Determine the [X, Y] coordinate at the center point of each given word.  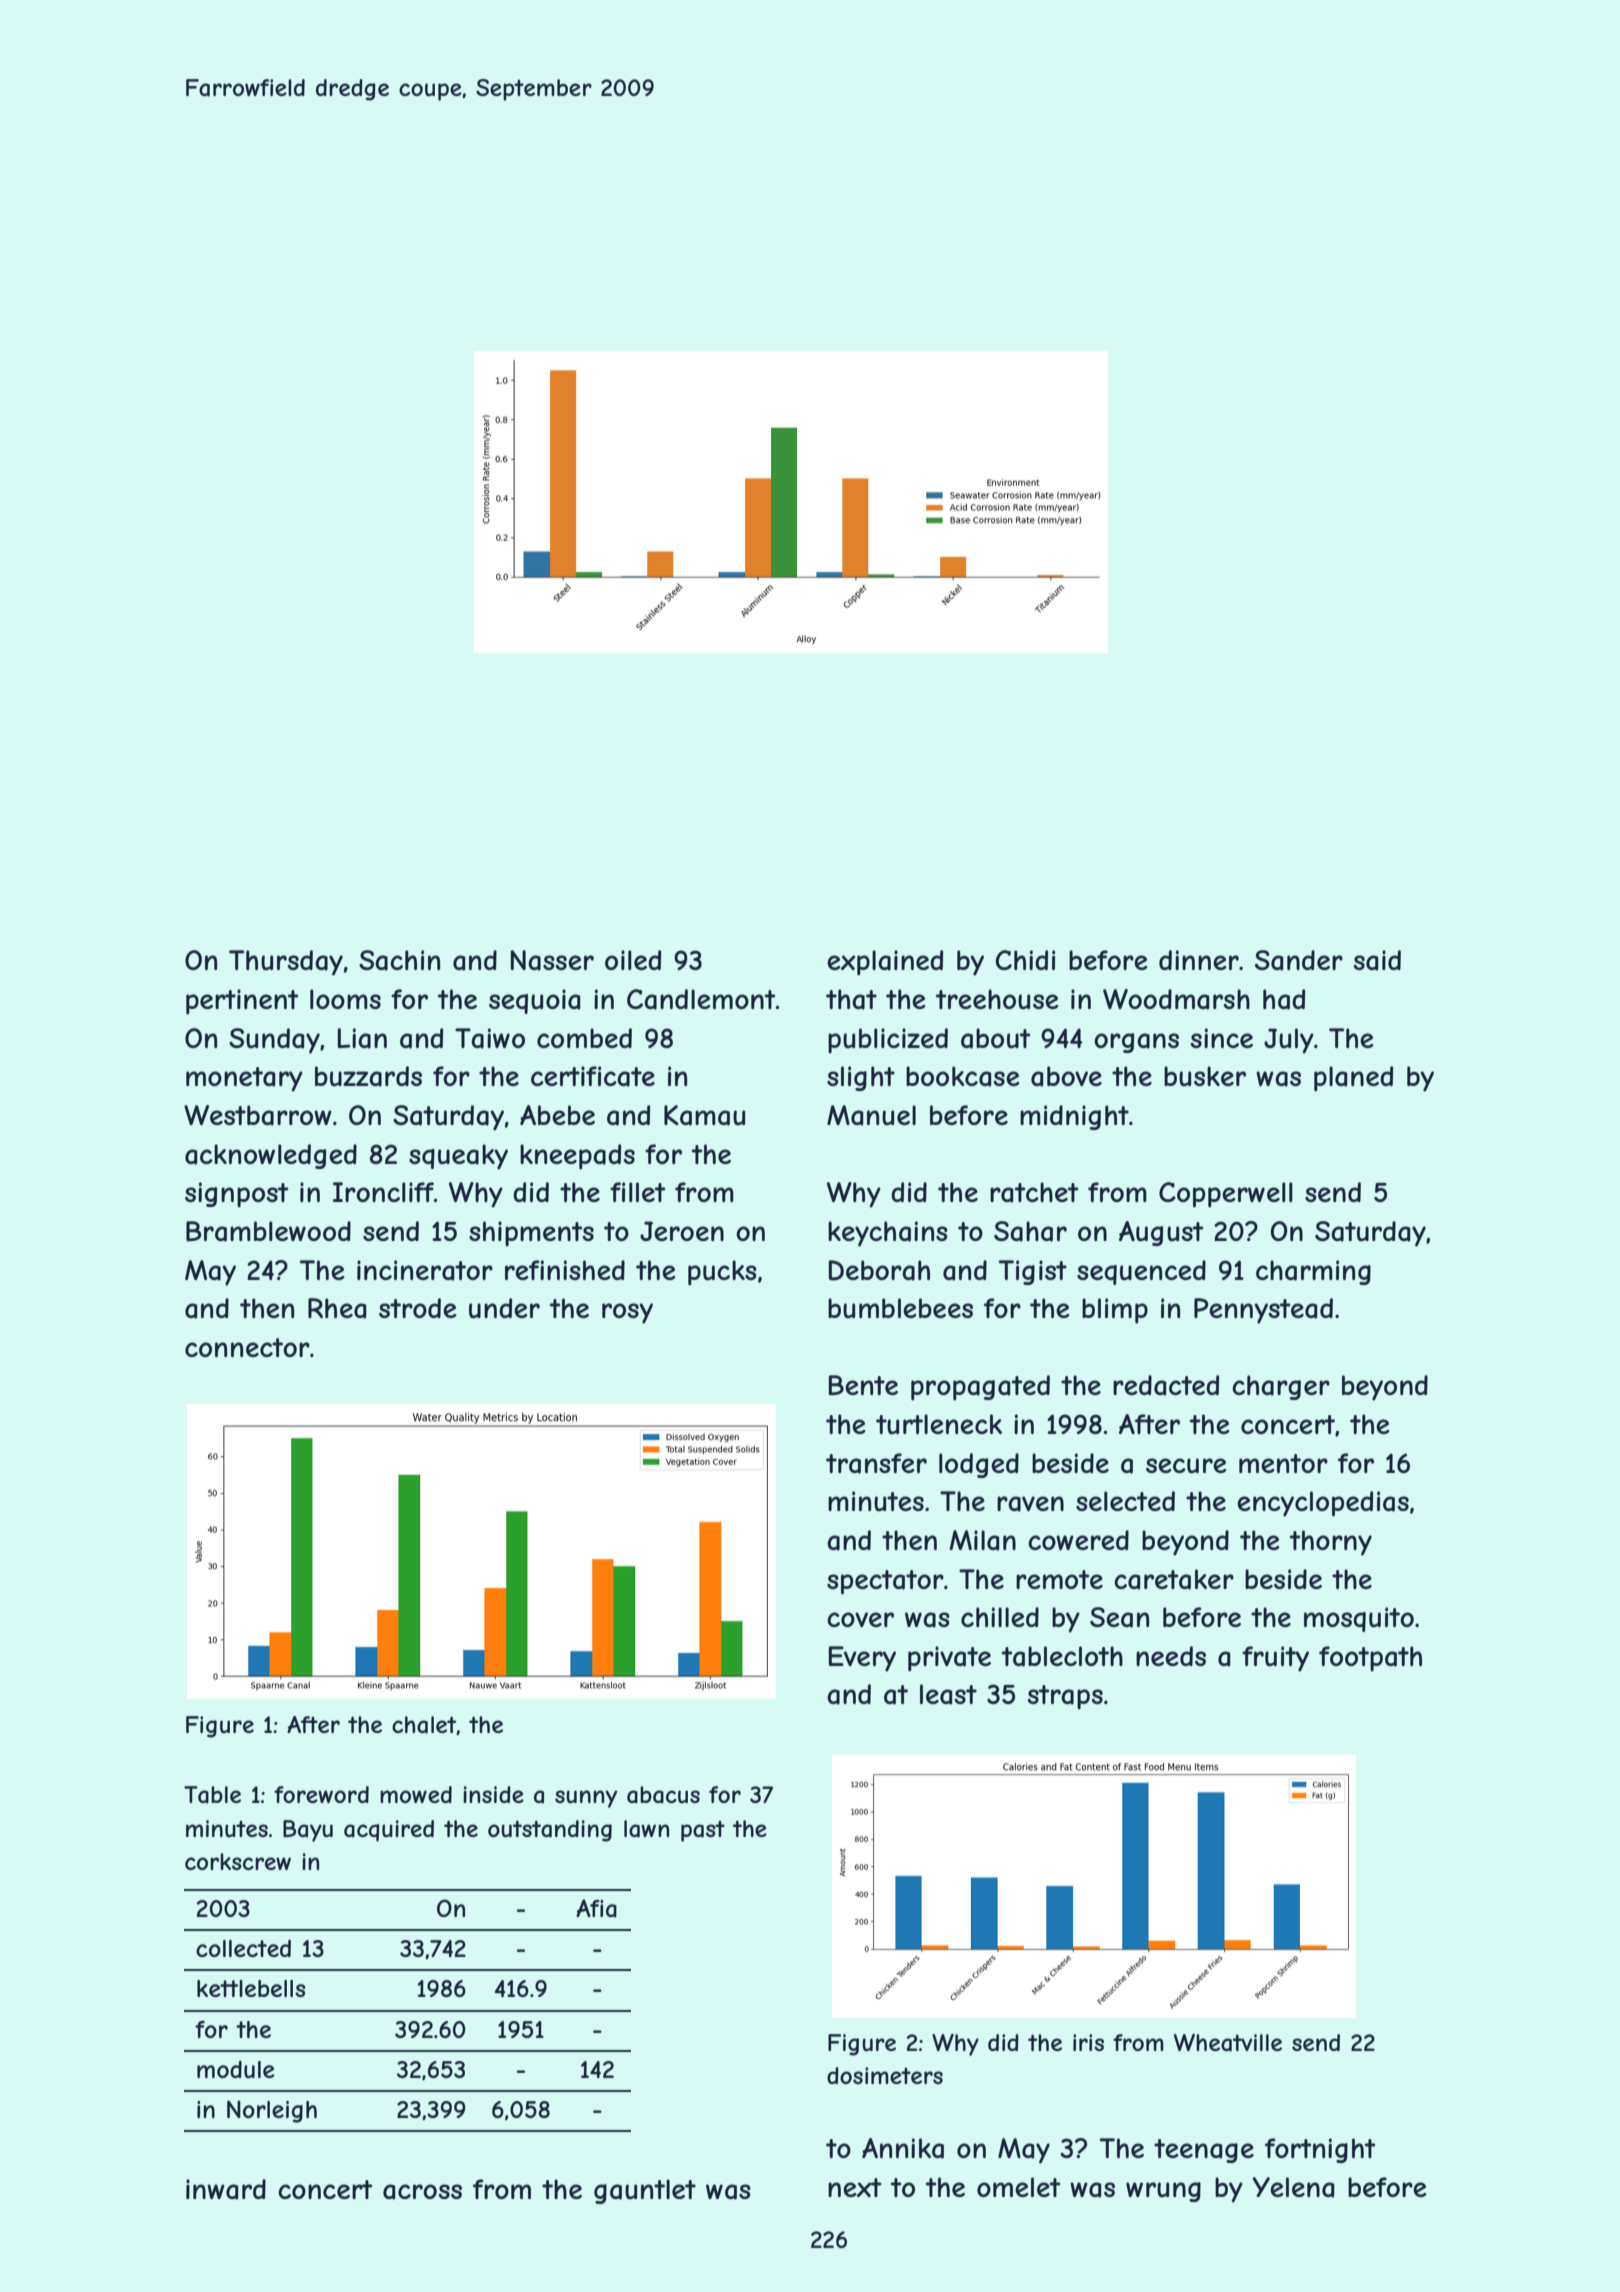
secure [1186, 1466]
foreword [321, 1794]
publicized [888, 1041]
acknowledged [271, 1156]
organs [1136, 1043]
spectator [885, 1582]
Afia [596, 1908]
